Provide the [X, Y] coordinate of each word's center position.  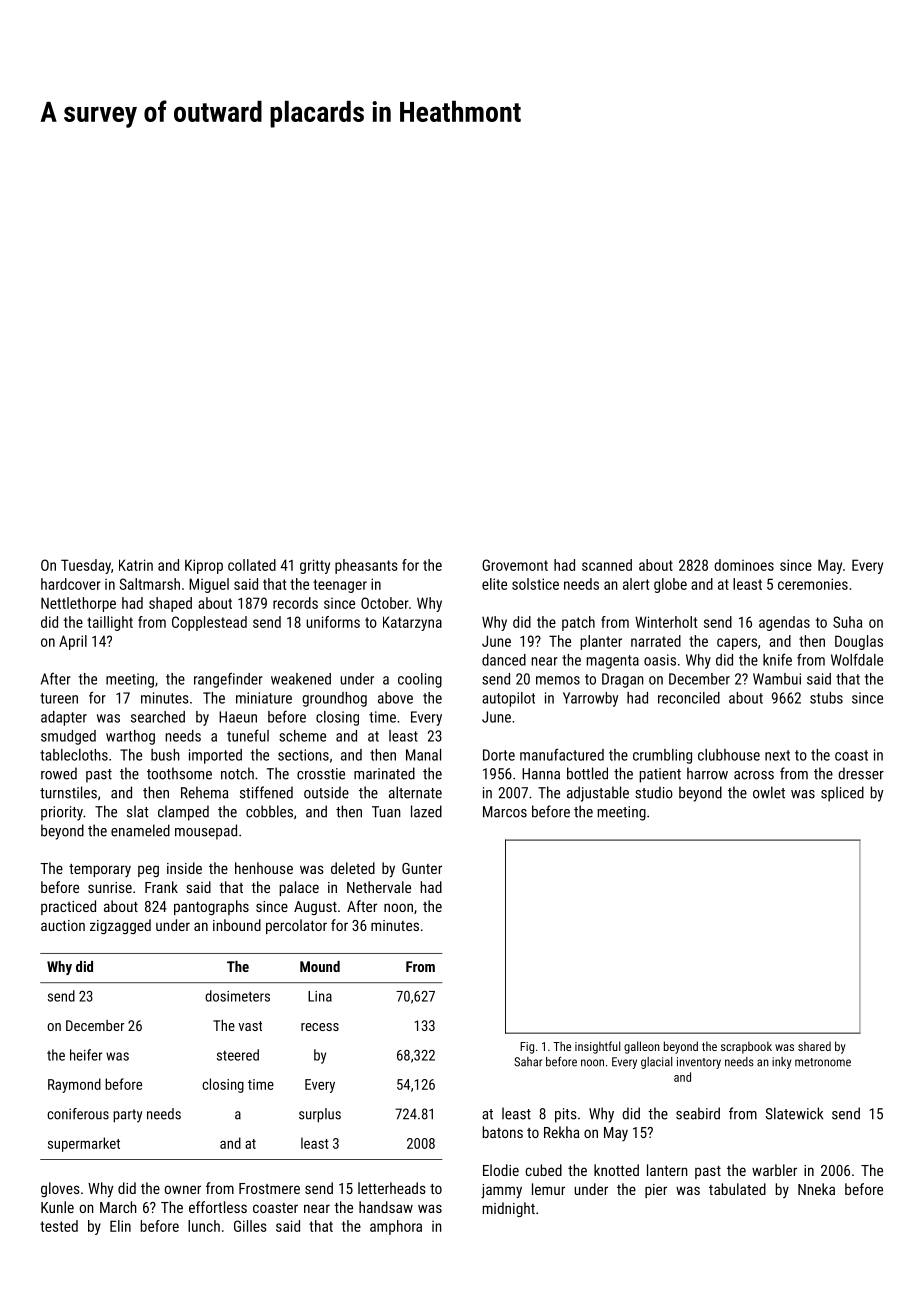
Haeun [238, 717]
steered [238, 1055]
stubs [826, 698]
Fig [527, 1048]
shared [814, 1046]
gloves [60, 1189]
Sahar [528, 1062]
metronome [823, 1062]
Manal [423, 755]
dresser [861, 773]
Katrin [136, 565]
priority [62, 813]
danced [504, 660]
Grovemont [515, 565]
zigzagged [120, 926]
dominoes [744, 565]
